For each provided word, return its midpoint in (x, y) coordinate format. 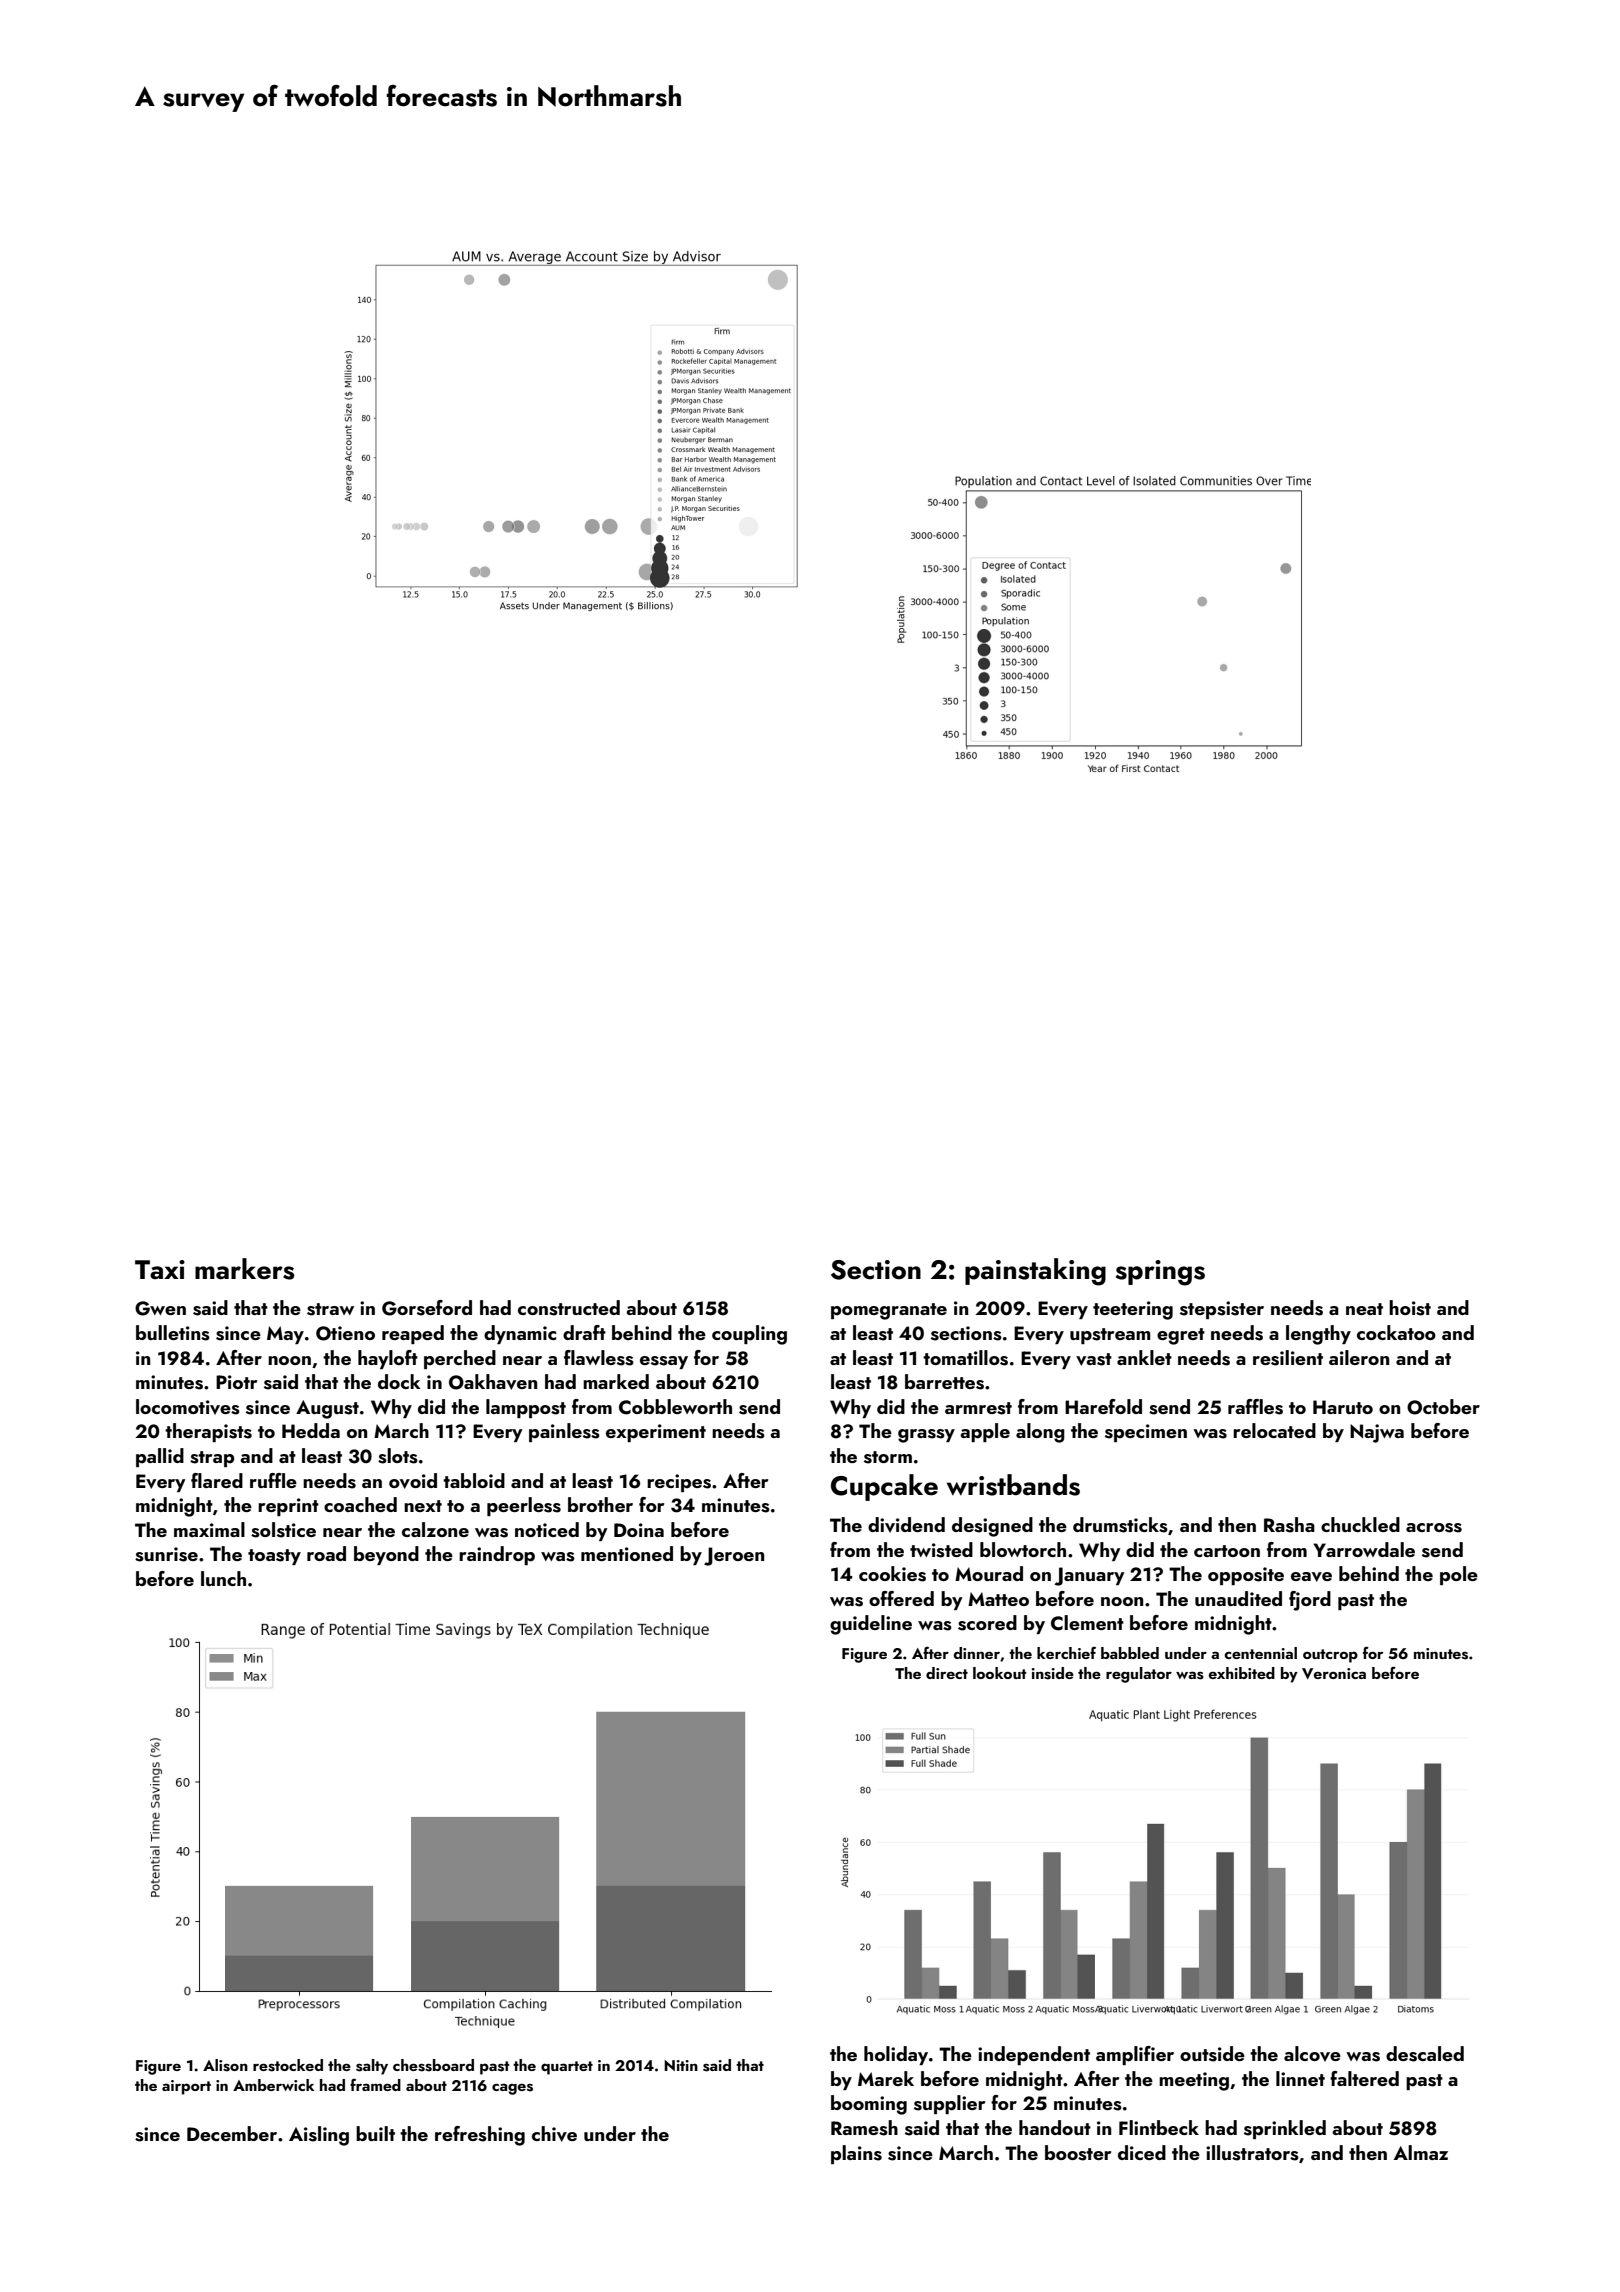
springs (1160, 1273)
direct (947, 1673)
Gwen (160, 1308)
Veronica (1334, 1673)
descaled (1425, 2054)
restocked (288, 2065)
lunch (223, 1578)
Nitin (681, 2065)
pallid (160, 1457)
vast (1094, 1359)
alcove (1312, 2054)
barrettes (944, 1382)
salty (372, 2067)
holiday (896, 2055)
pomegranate (889, 1311)
